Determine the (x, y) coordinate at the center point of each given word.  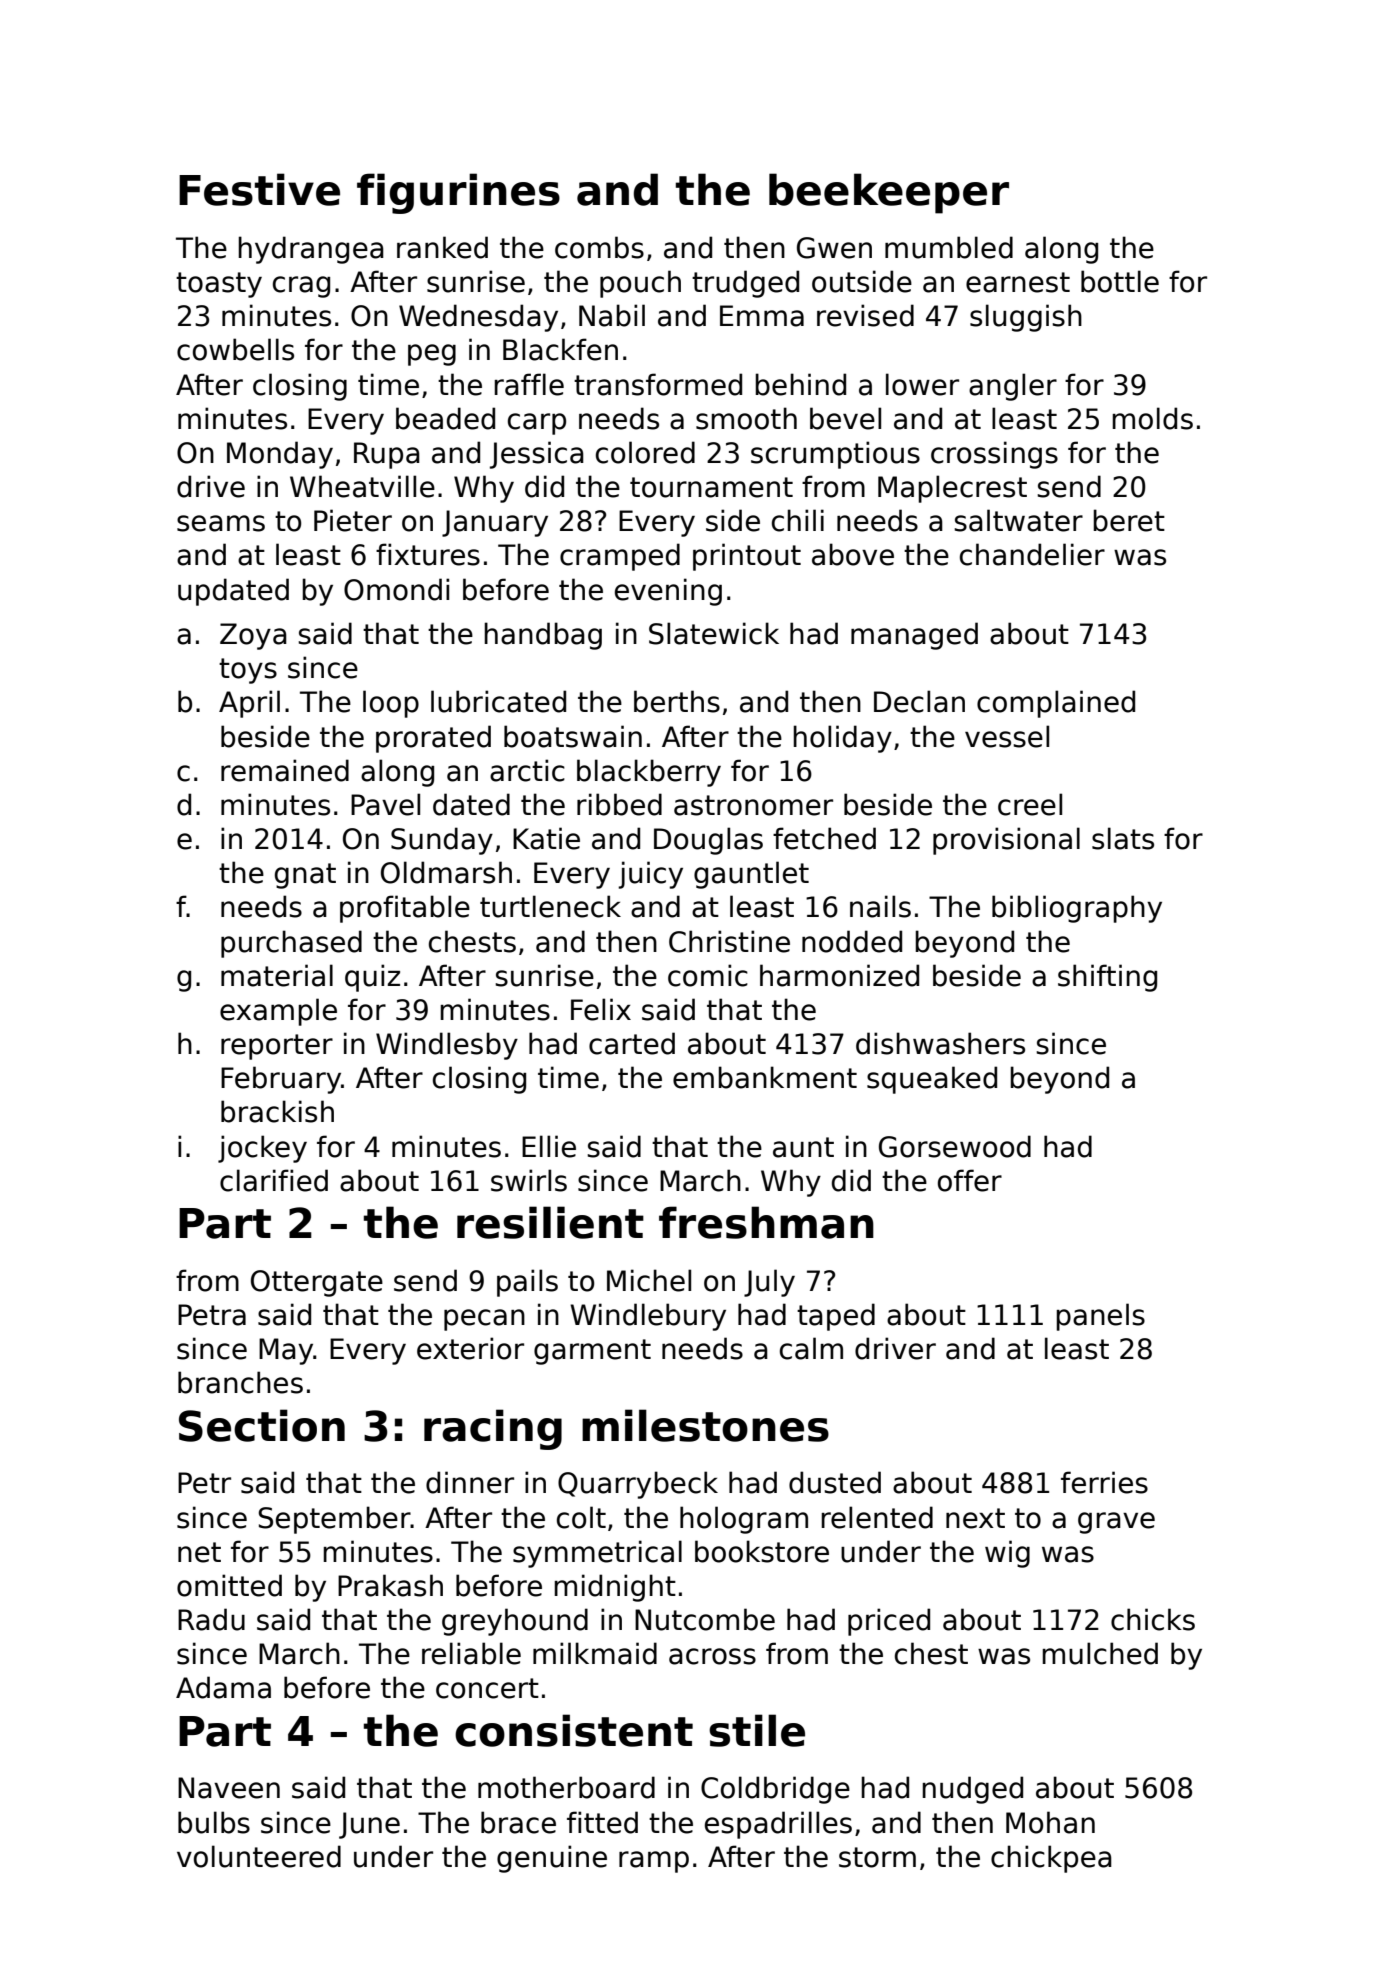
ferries (1104, 1482)
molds (1152, 418)
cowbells (235, 349)
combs (599, 247)
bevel (845, 418)
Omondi (396, 589)
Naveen (229, 1788)
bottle (1120, 281)
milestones (705, 1425)
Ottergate (317, 1283)
